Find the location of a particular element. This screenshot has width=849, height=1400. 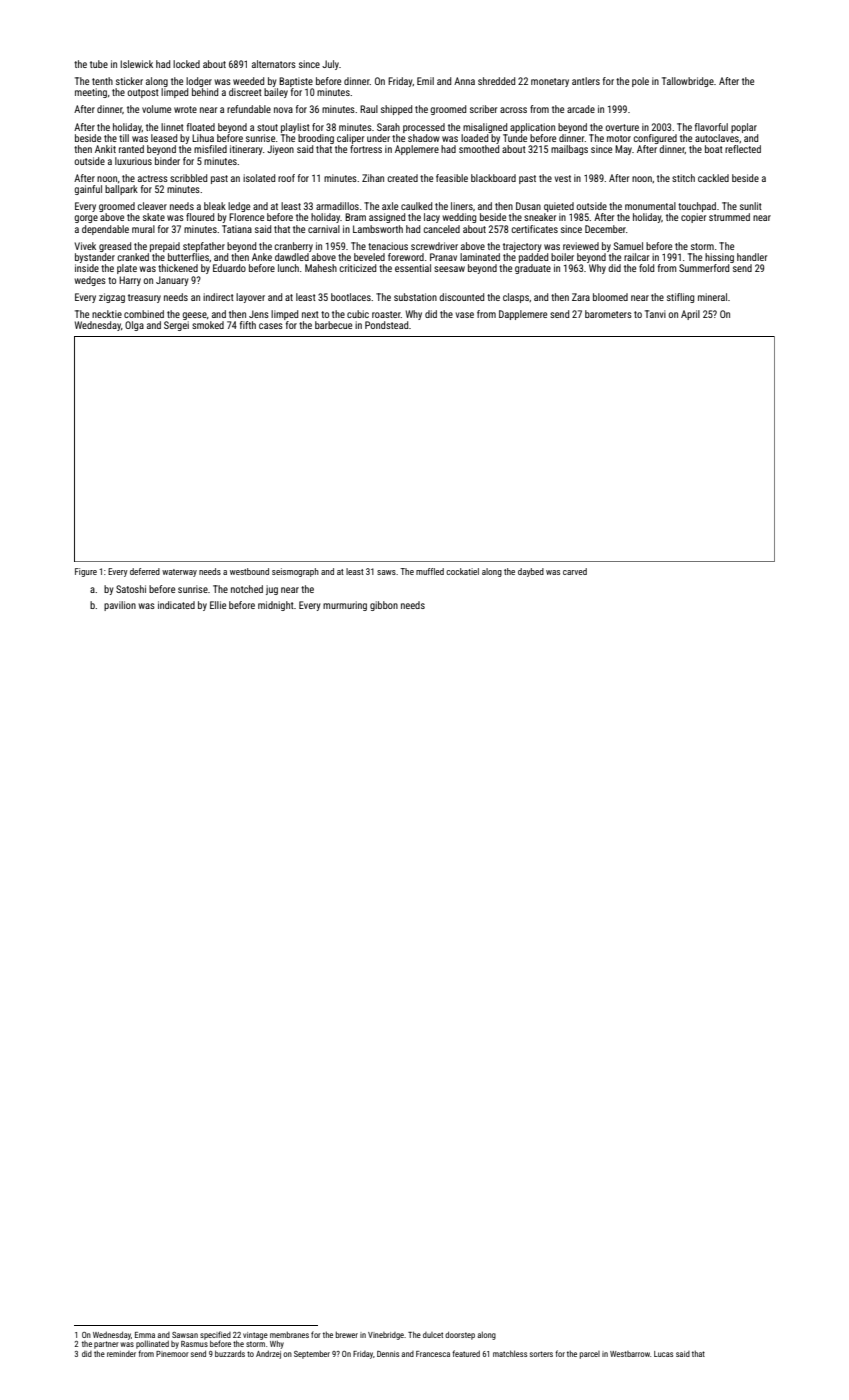

cockatiel is located at coordinates (462, 571).
